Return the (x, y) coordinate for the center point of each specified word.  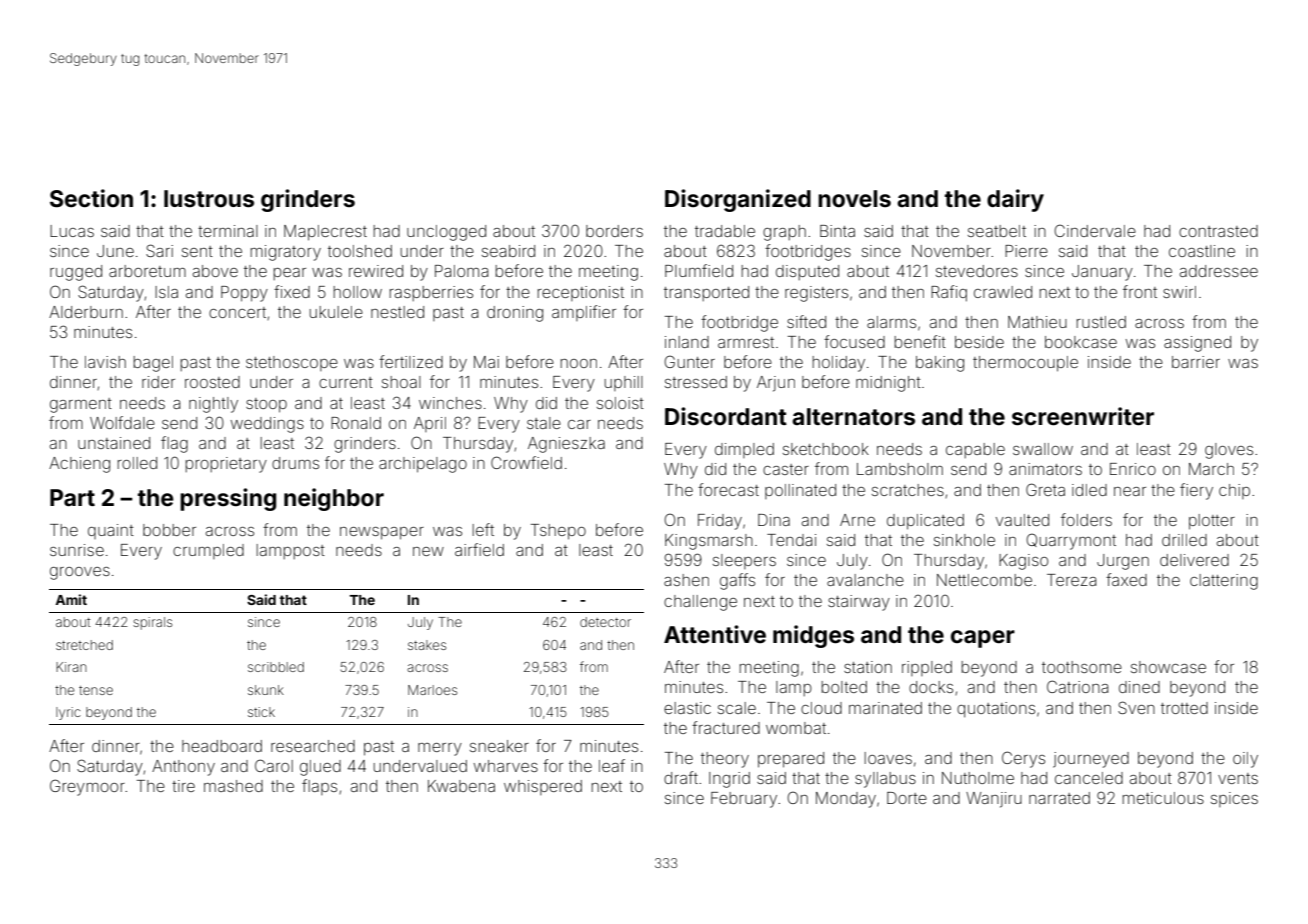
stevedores (977, 271)
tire (183, 786)
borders (614, 231)
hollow (357, 292)
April (430, 424)
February (744, 800)
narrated (1059, 798)
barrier (1196, 362)
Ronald (356, 423)
